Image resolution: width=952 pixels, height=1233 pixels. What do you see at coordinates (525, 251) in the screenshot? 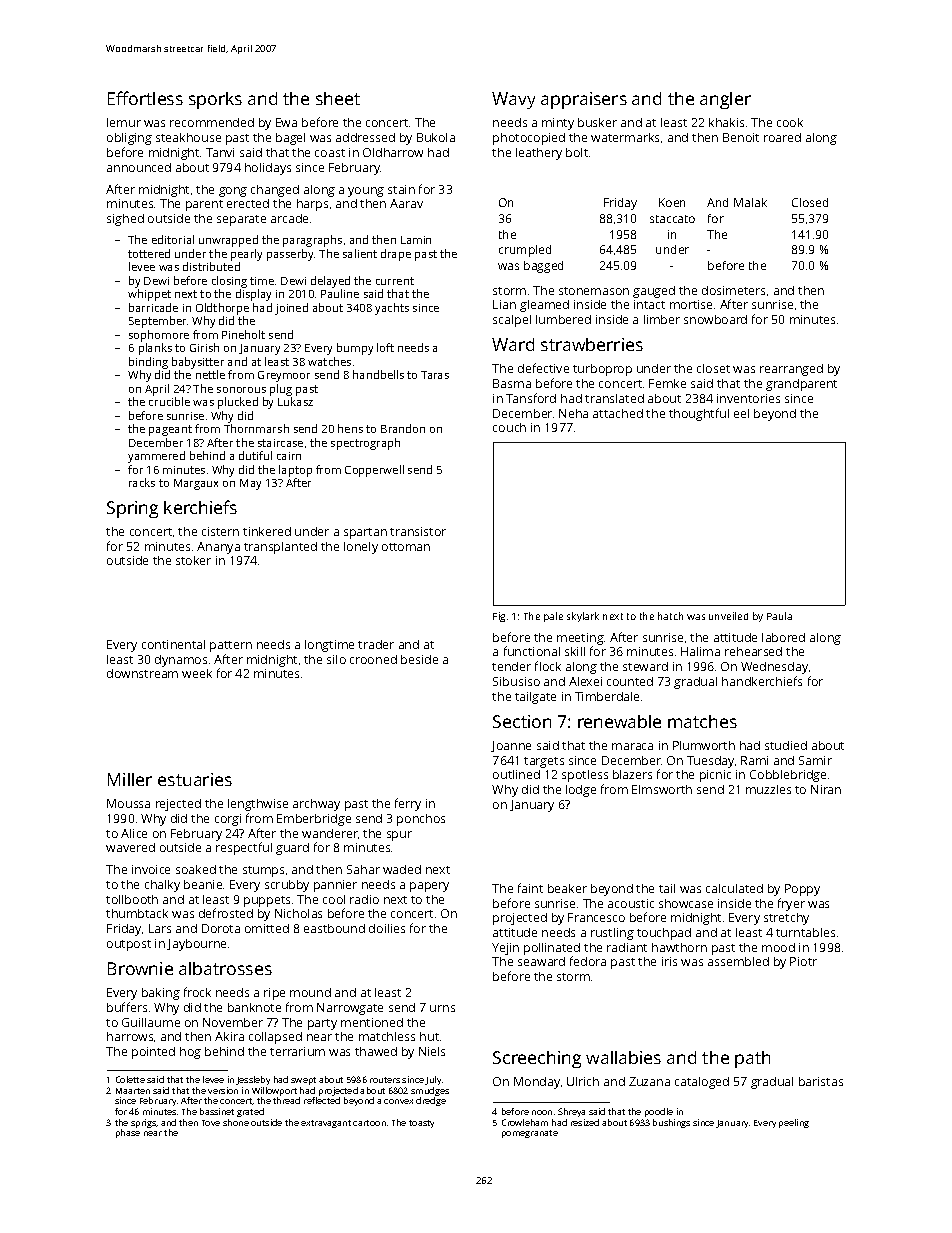
I see `crumpled` at bounding box center [525, 251].
